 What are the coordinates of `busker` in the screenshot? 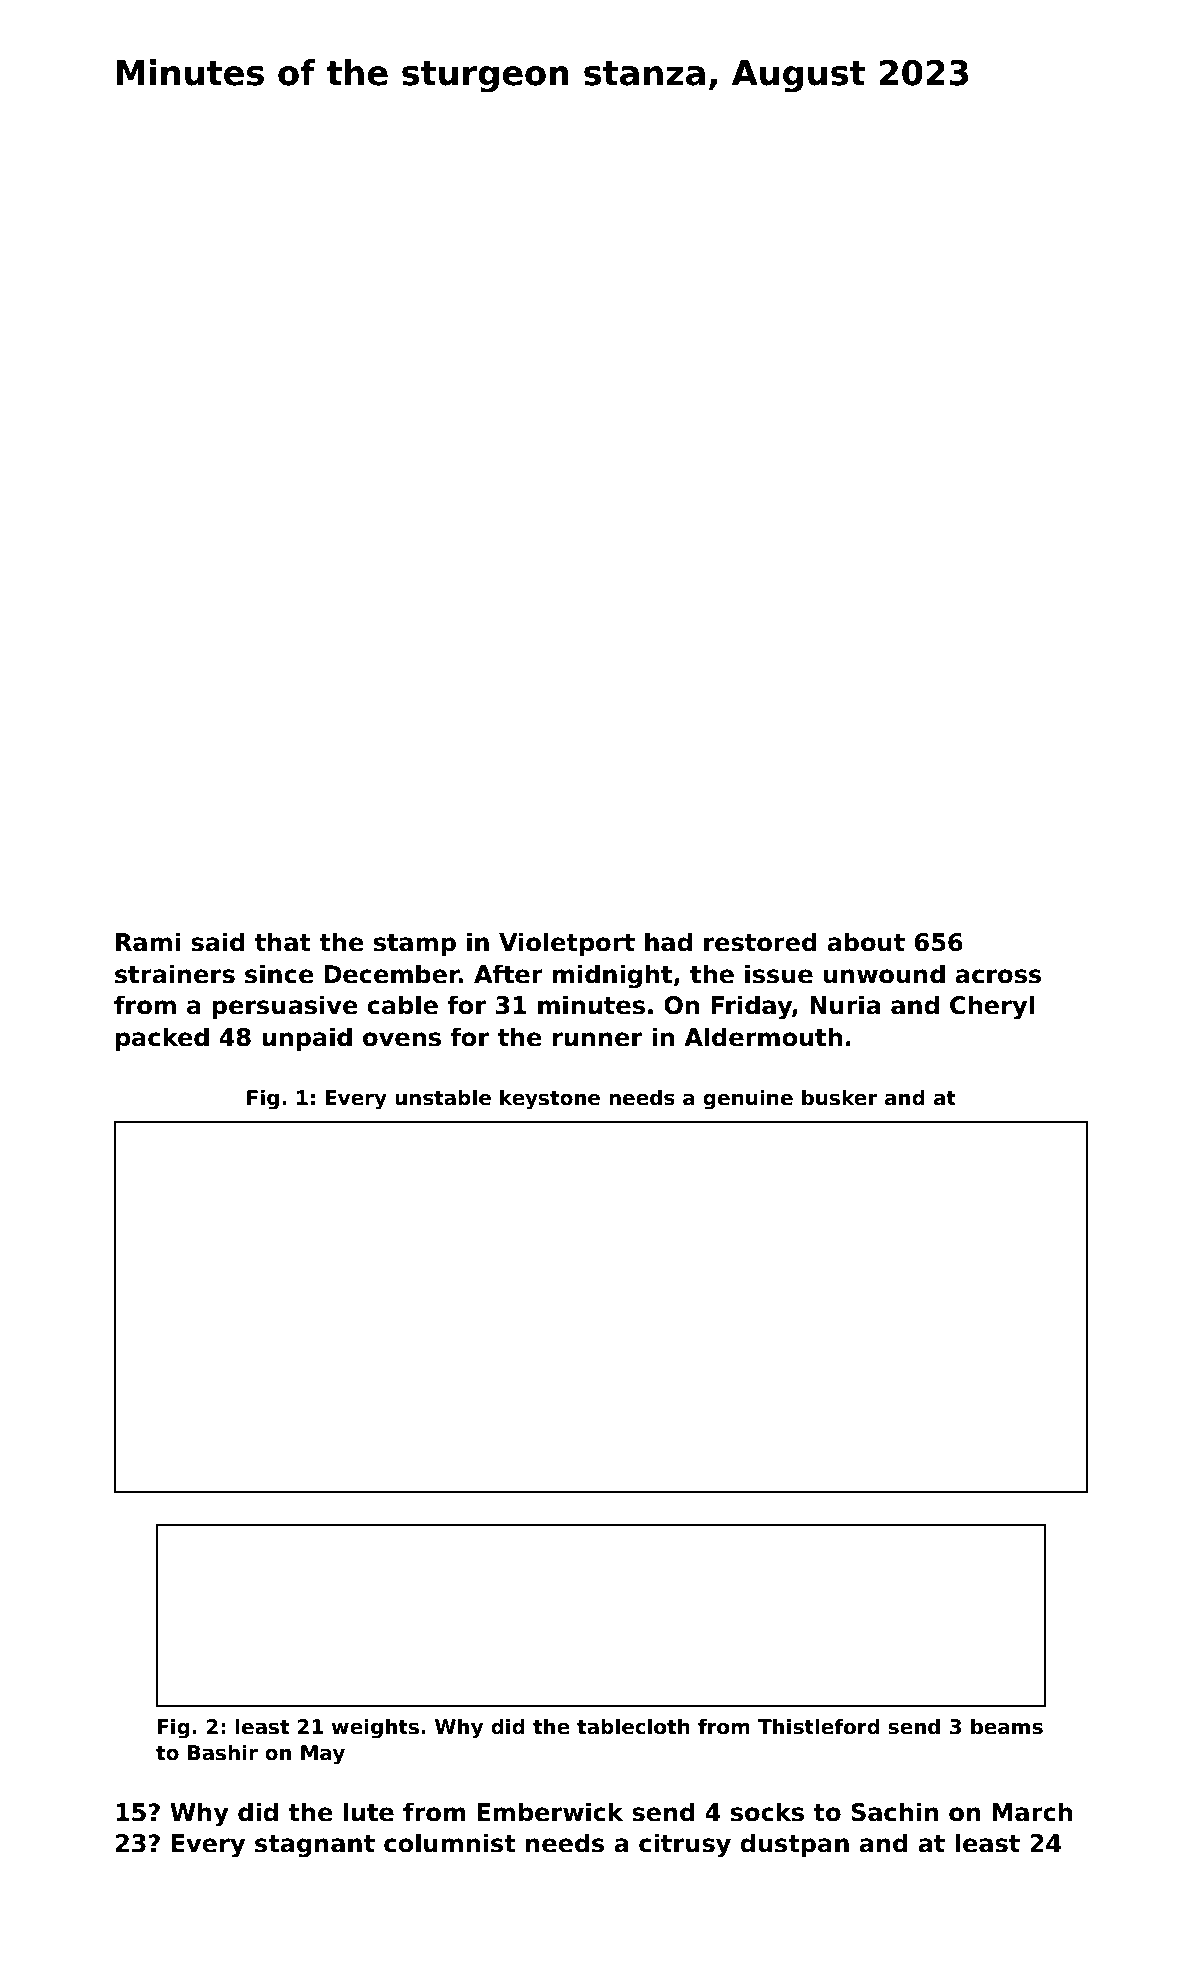 It's located at (839, 1097).
